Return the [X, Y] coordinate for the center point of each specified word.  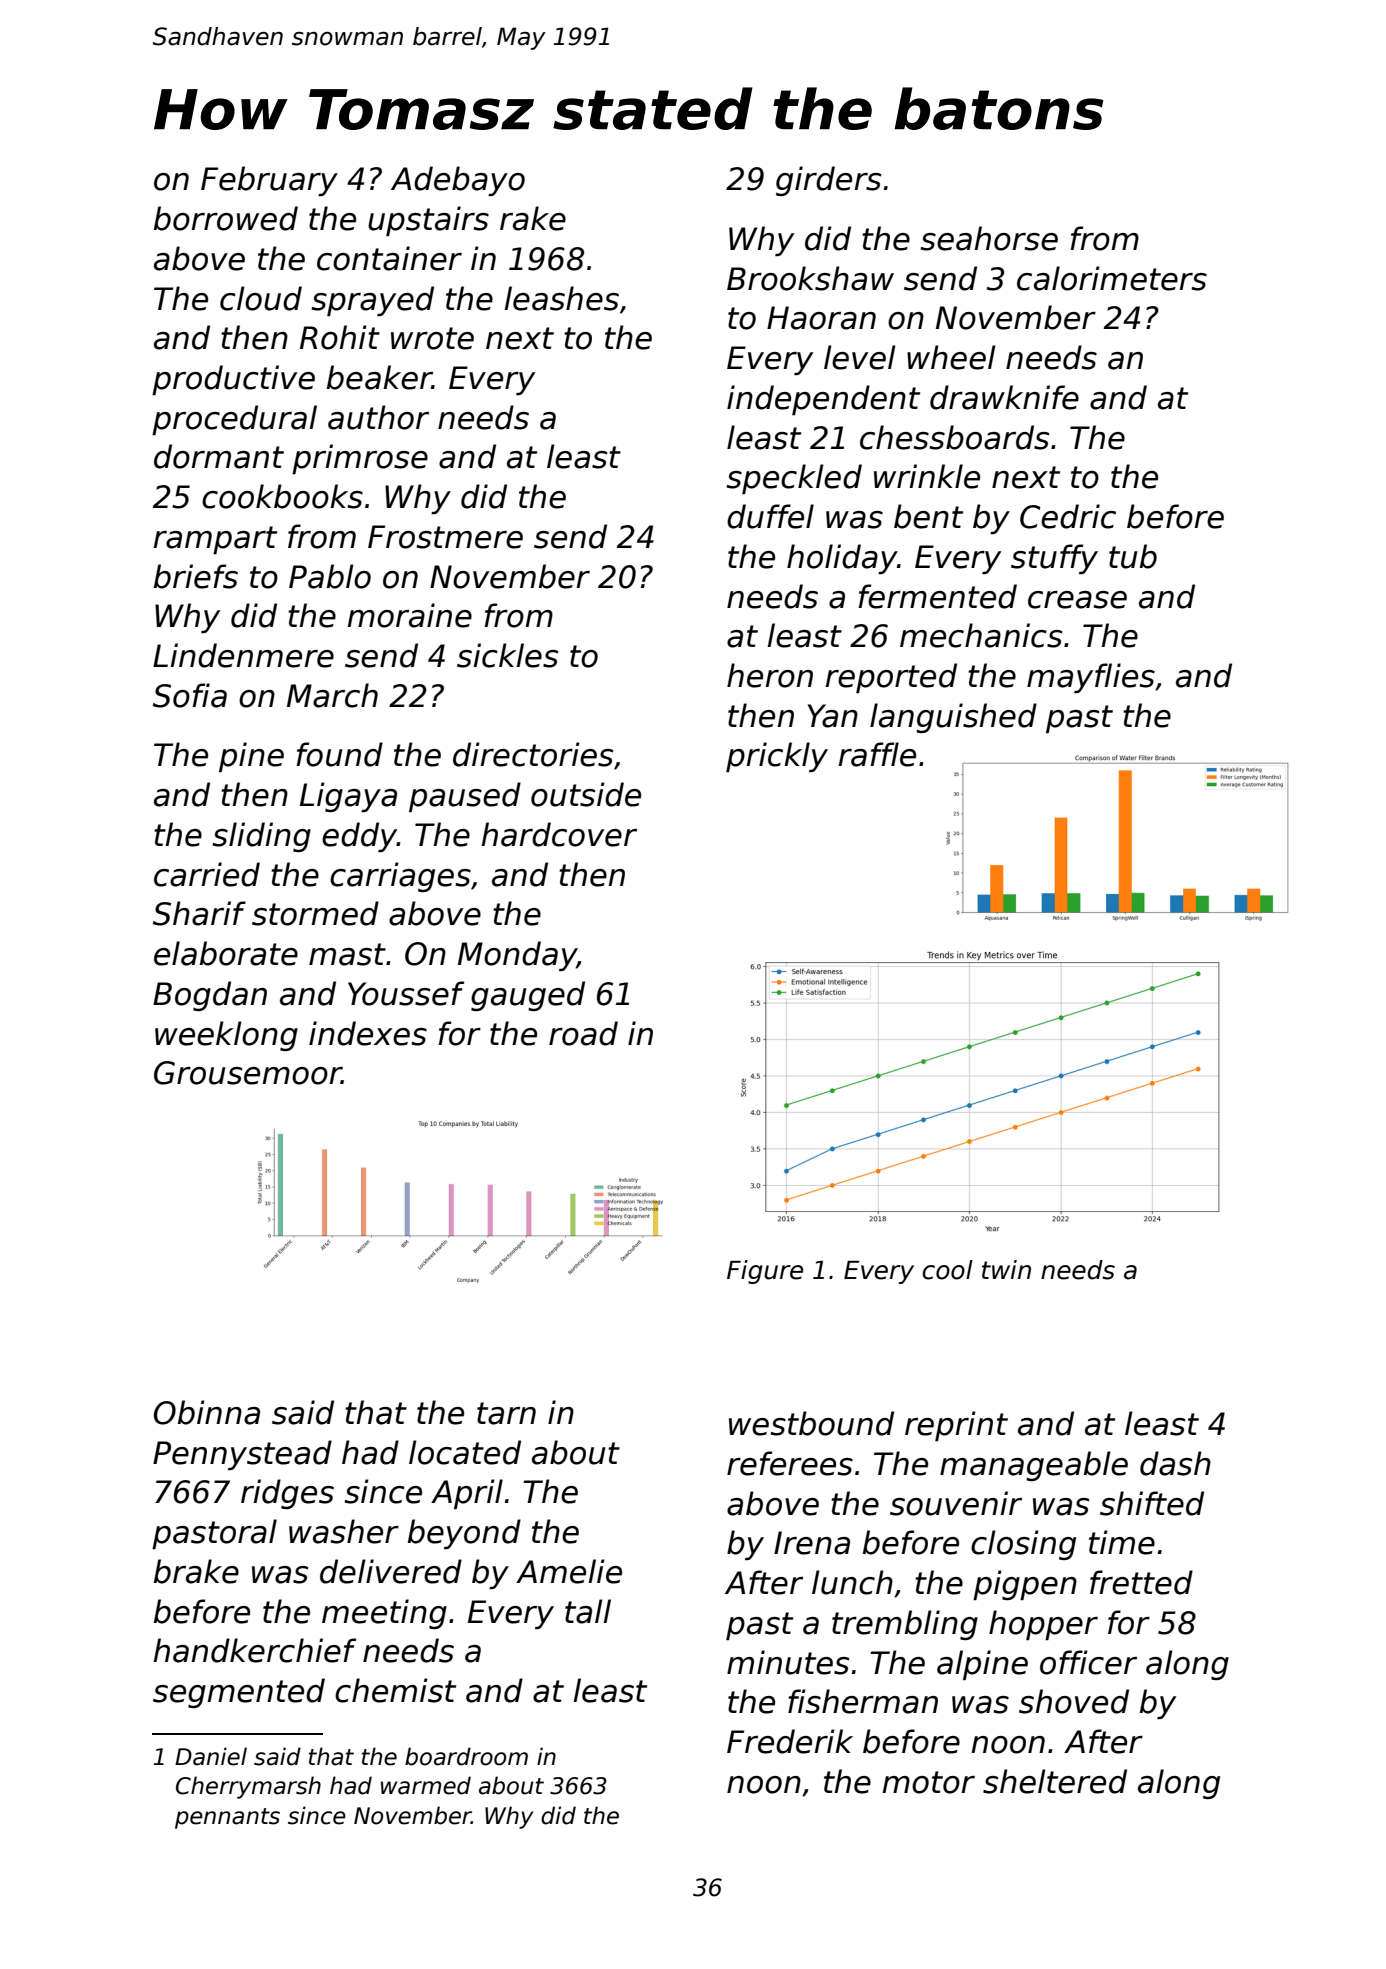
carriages [400, 877]
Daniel [211, 1756]
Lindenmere [243, 655]
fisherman [863, 1701]
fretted [1141, 1582]
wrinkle [927, 476]
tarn [506, 1413]
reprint [956, 1426]
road [583, 1033]
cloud [261, 298]
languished [953, 718]
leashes [561, 298]
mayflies [1091, 678]
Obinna [207, 1412]
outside [586, 794]
